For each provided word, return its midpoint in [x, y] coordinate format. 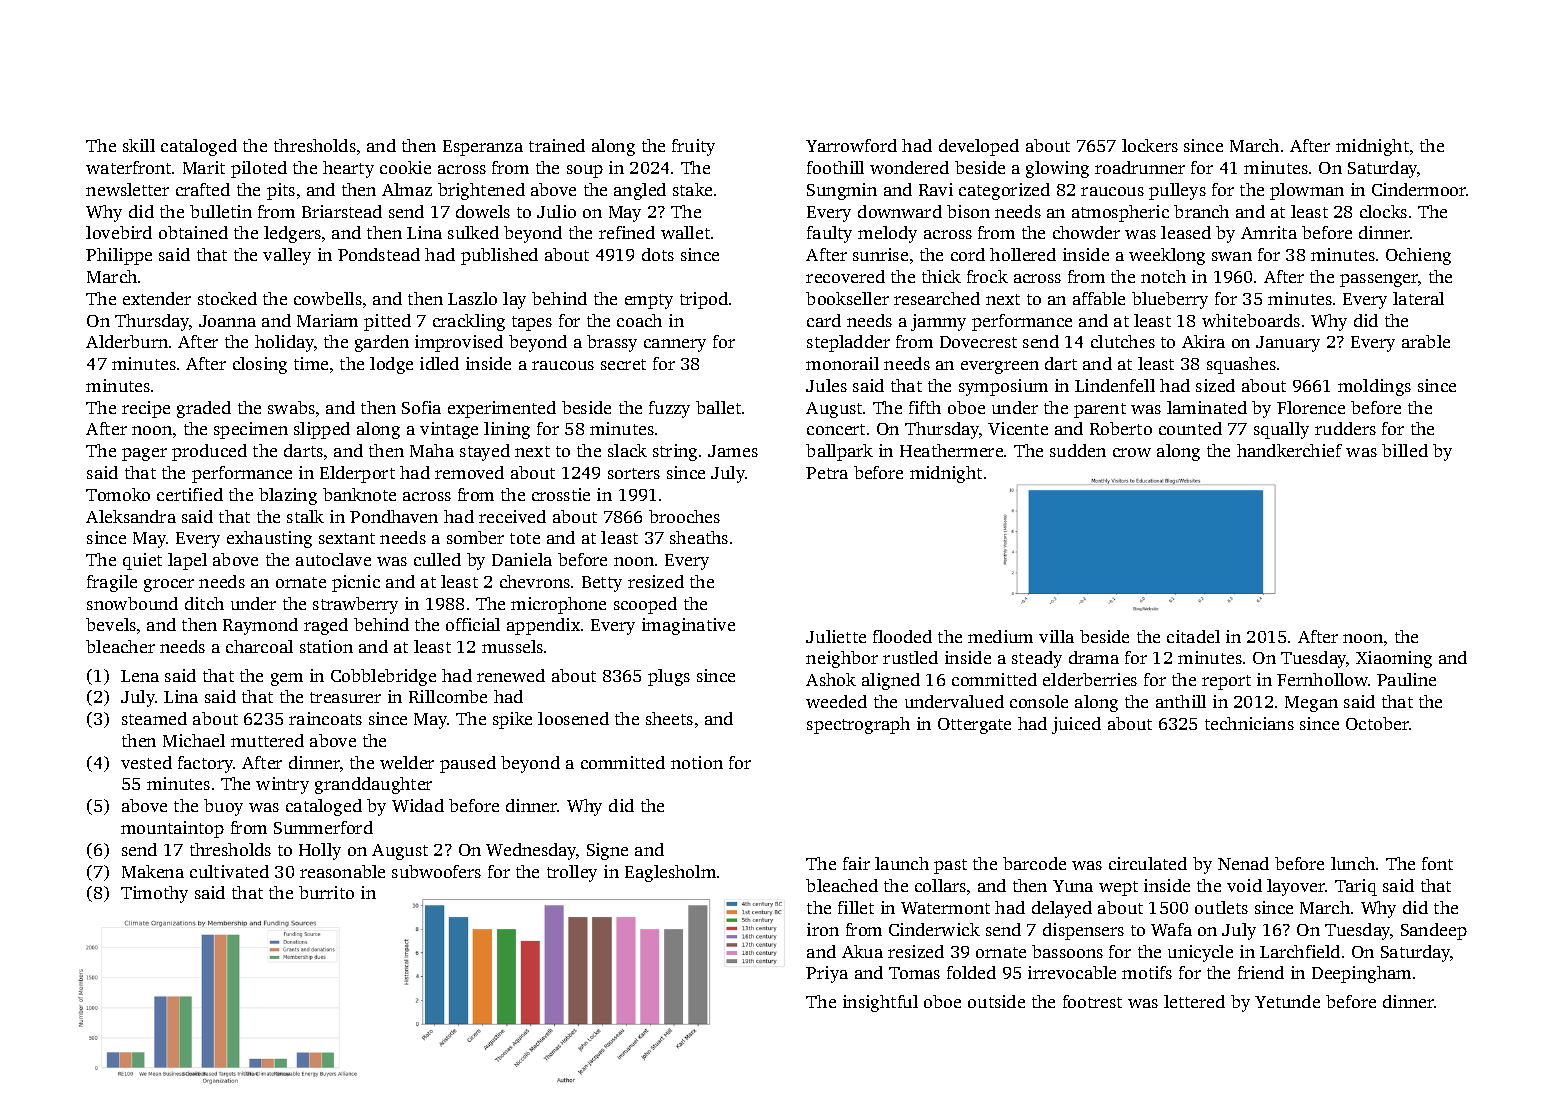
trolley [572, 873]
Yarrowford [851, 145]
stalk [305, 516]
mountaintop [172, 829]
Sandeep [1434, 931]
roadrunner [1140, 167]
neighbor [842, 659]
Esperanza [483, 148]
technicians [1249, 723]
